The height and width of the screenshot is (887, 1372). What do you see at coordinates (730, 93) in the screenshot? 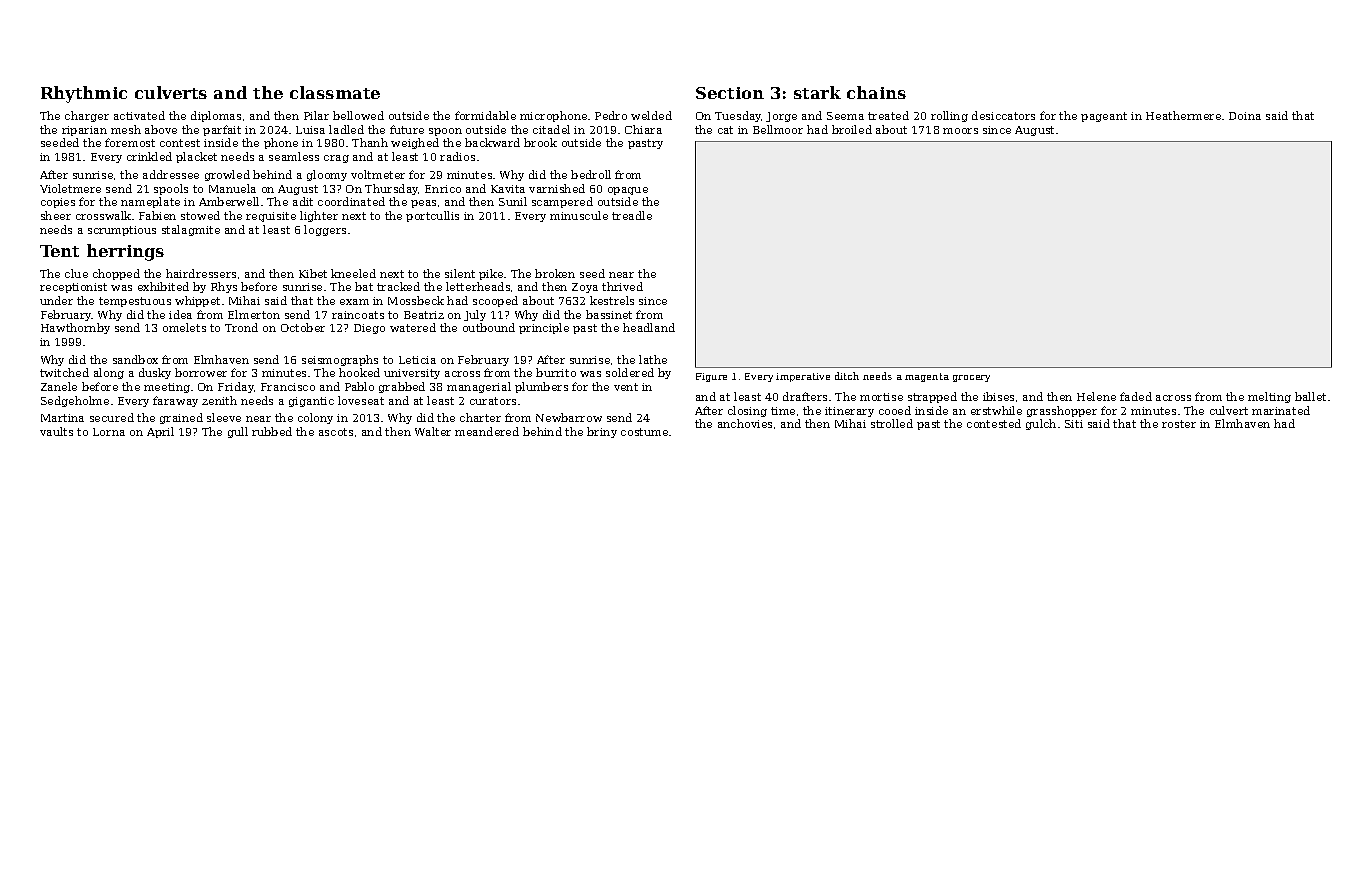
I see `Section` at bounding box center [730, 93].
